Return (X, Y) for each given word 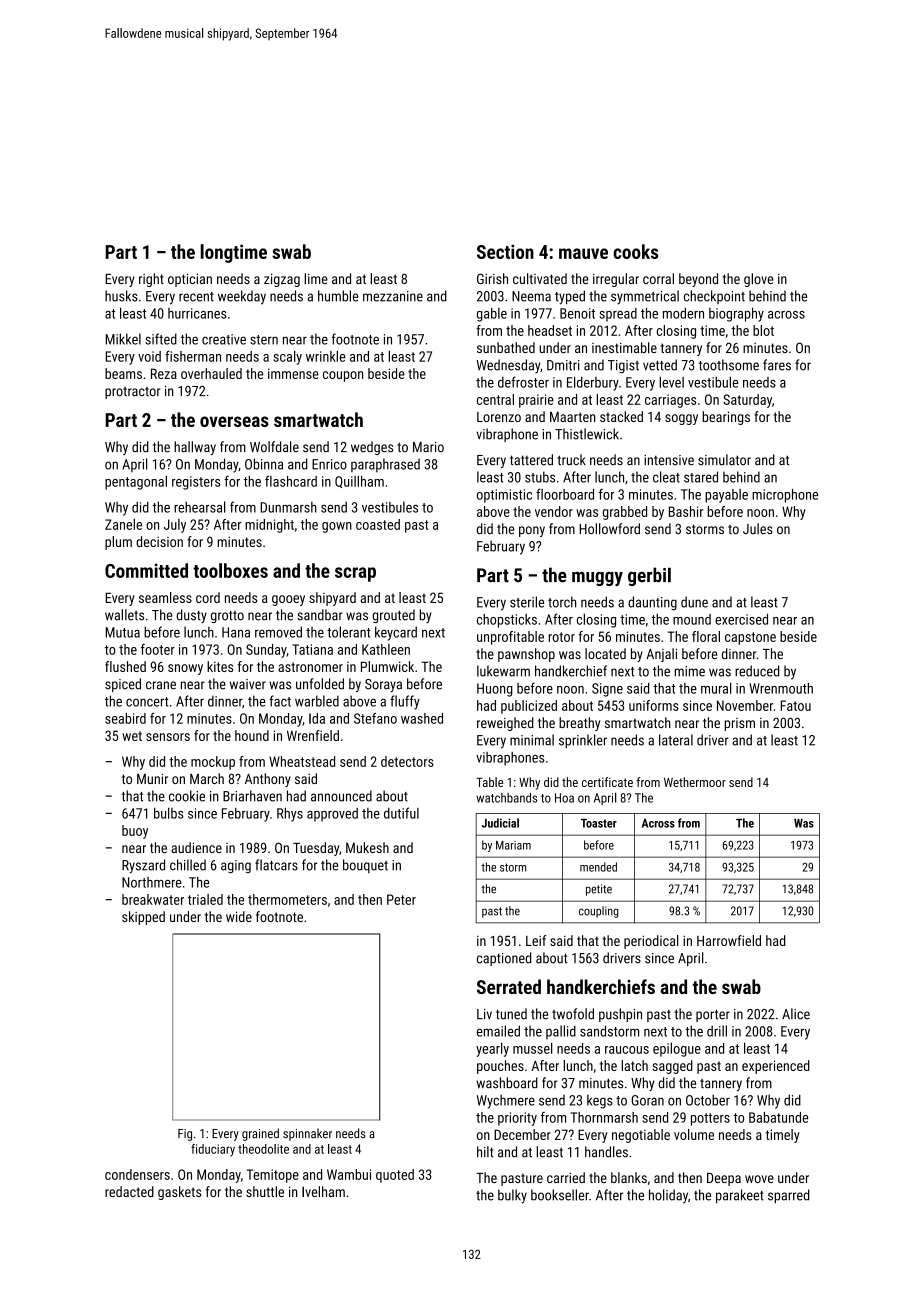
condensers (137, 1174)
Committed (146, 570)
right (151, 280)
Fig (185, 1135)
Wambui (349, 1174)
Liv (484, 1014)
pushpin (620, 1015)
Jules (758, 528)
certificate (607, 782)
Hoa (564, 798)
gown (337, 527)
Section (505, 251)
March (207, 778)
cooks (635, 251)
